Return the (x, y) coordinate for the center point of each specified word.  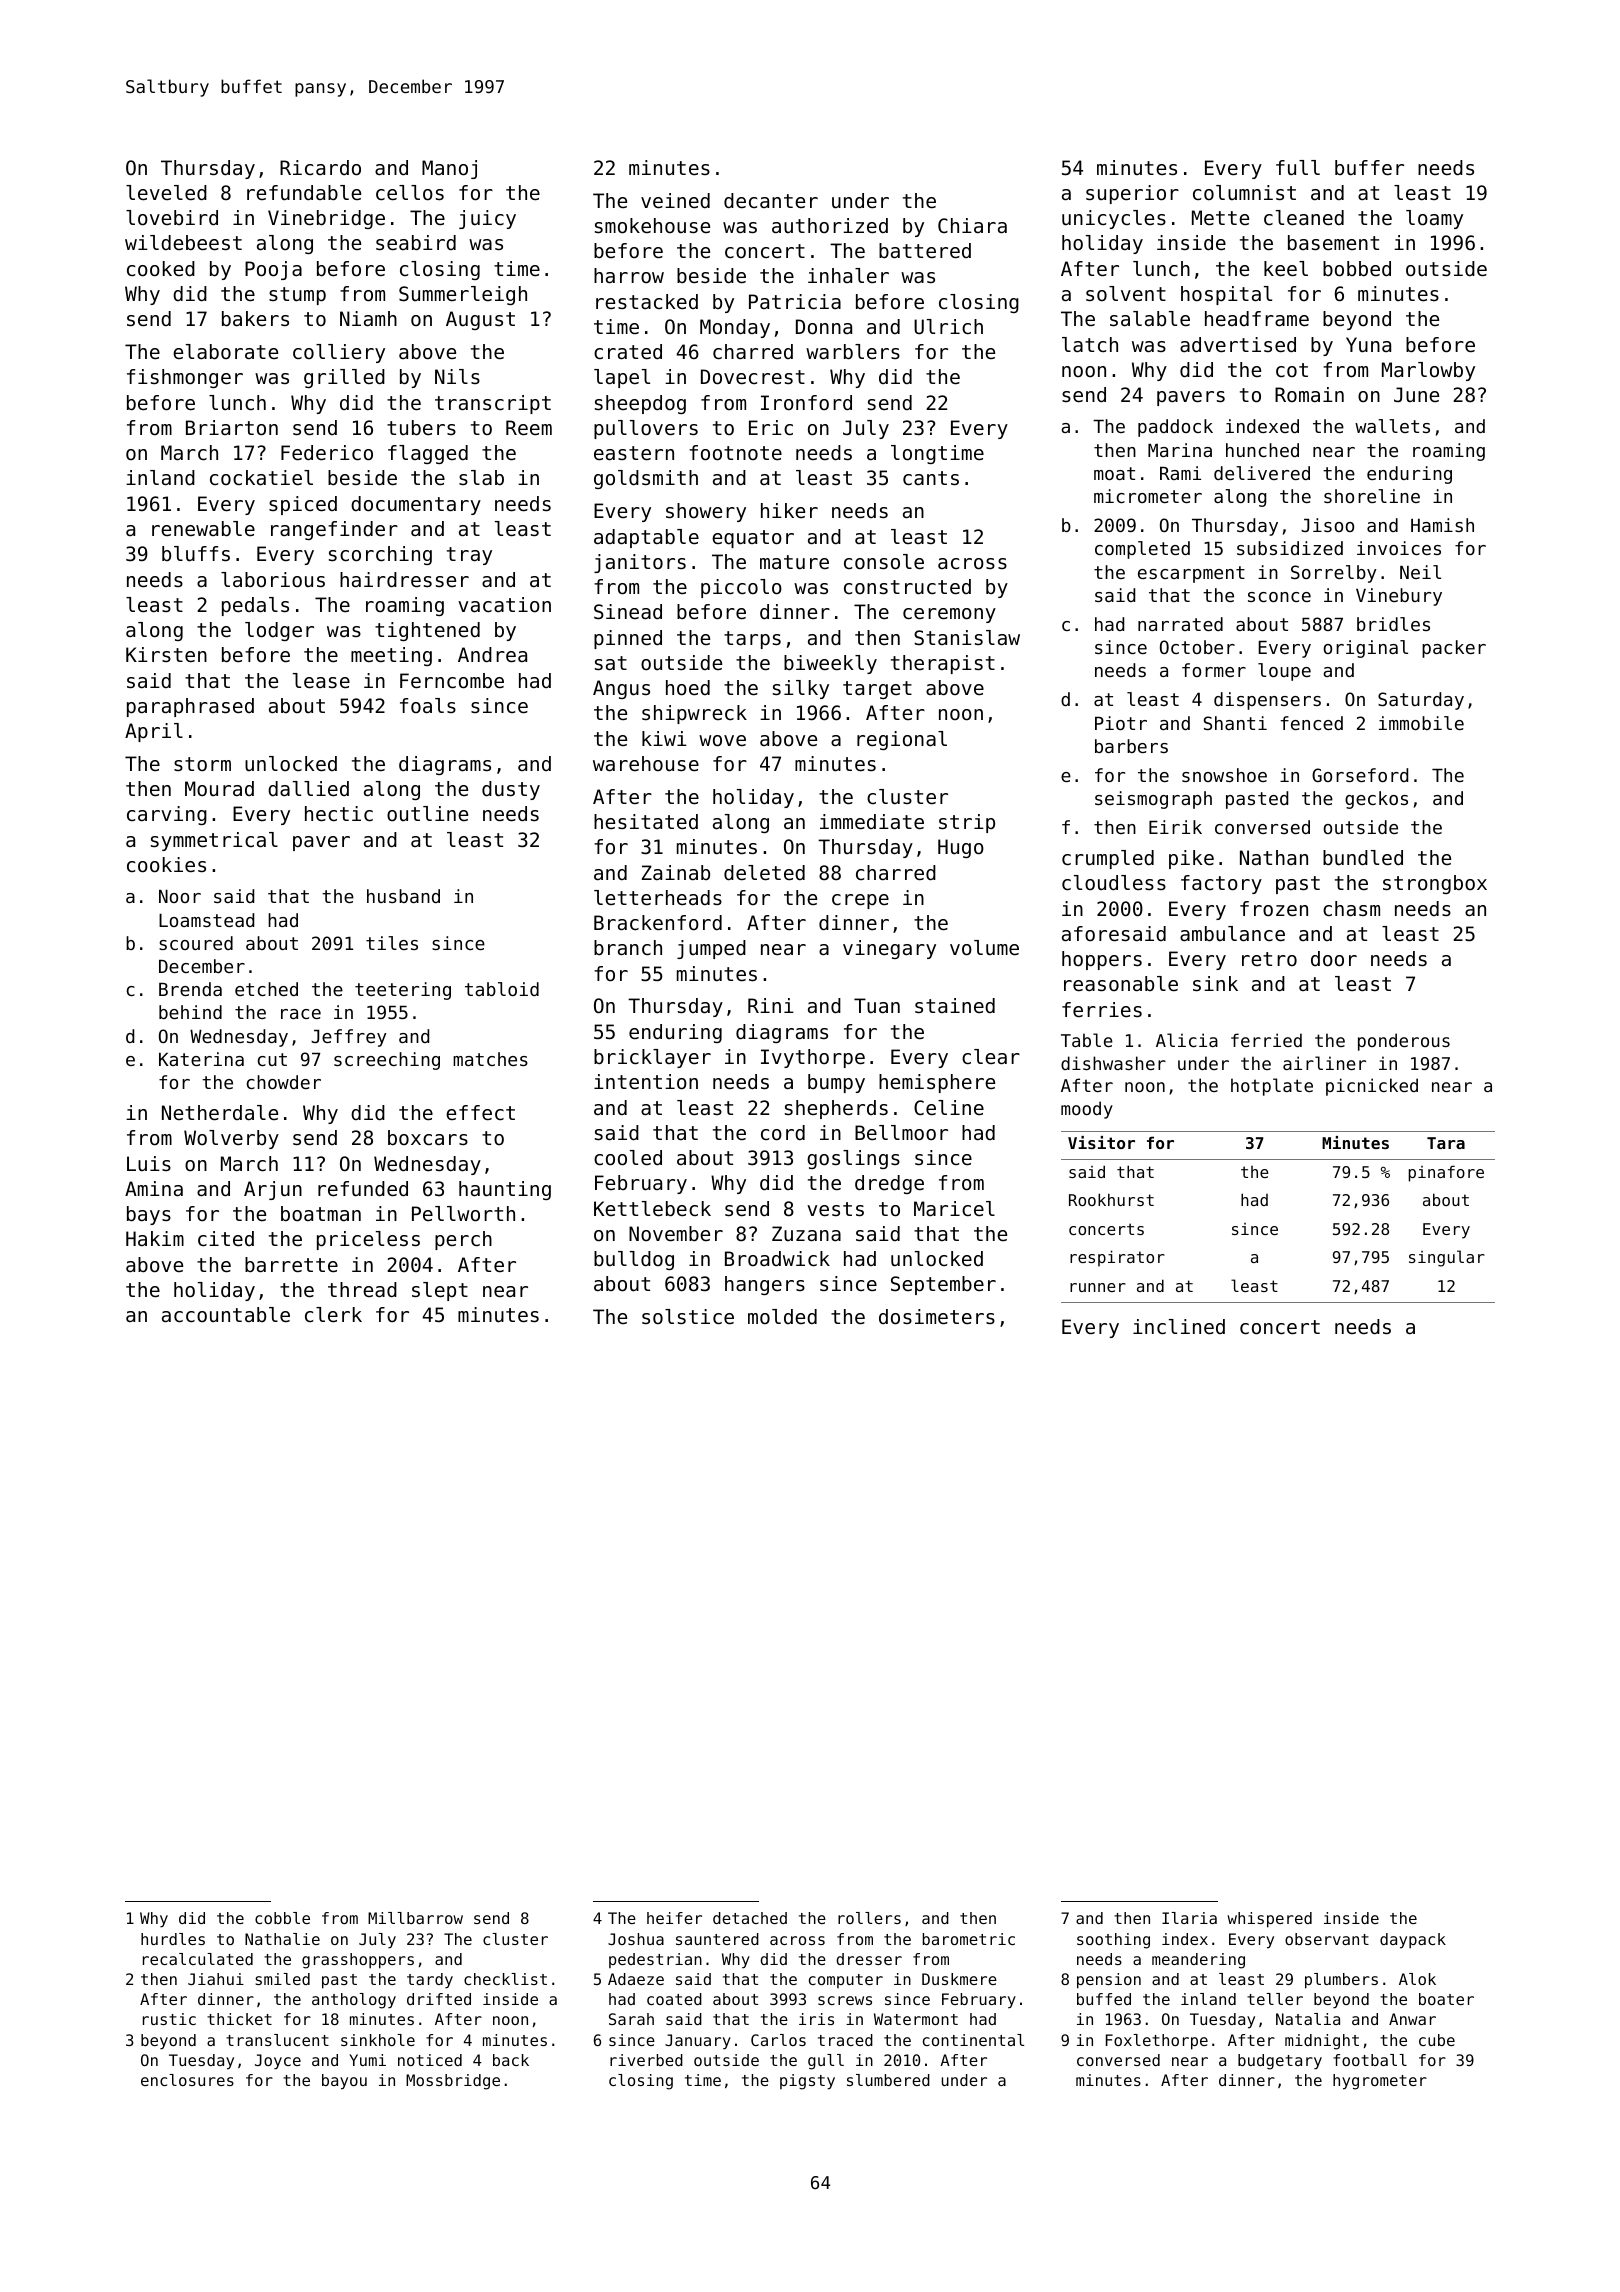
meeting (391, 656)
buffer (1369, 168)
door (1334, 959)
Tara (1446, 1143)
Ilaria (1189, 1918)
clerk (333, 1315)
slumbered (888, 2080)
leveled (166, 193)
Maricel (954, 1209)
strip (967, 823)
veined (675, 201)
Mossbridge (453, 2082)
